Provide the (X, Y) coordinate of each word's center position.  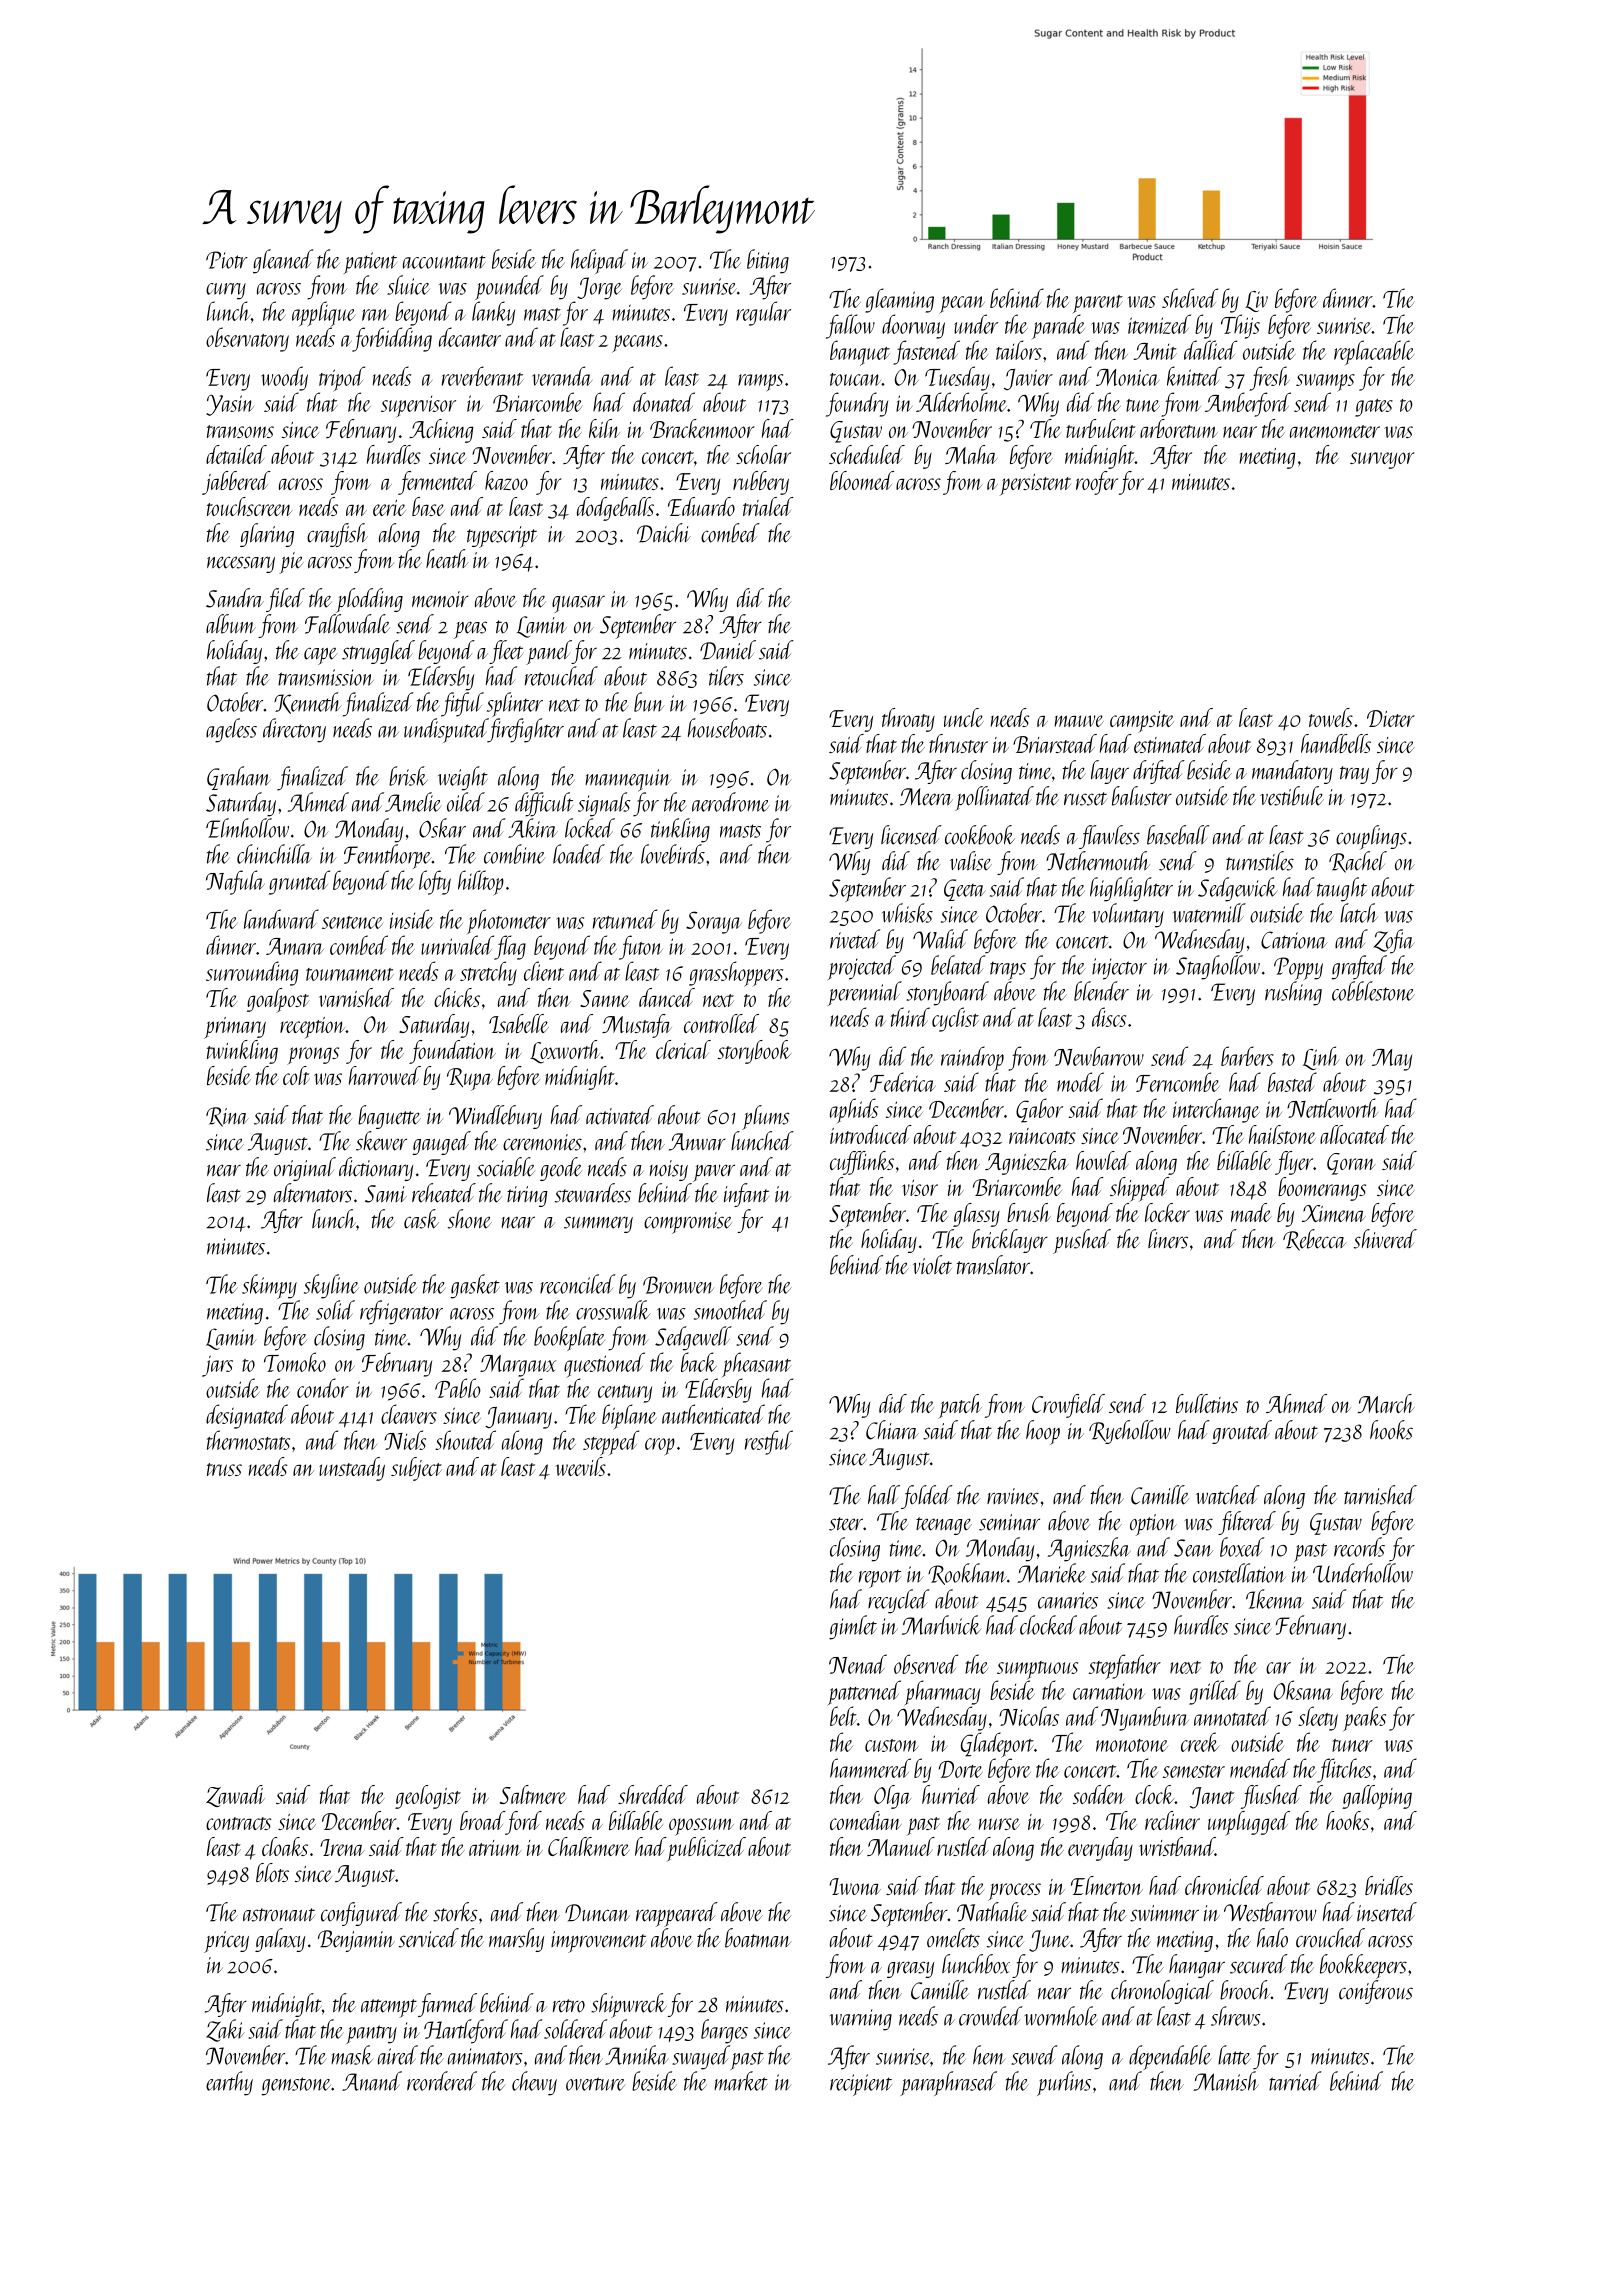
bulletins (1207, 1403)
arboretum (1179, 428)
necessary (241, 564)
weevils (580, 1466)
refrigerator (401, 1312)
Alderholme (961, 402)
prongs (313, 1056)
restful (769, 1442)
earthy (229, 2083)
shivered (1385, 1239)
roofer (1097, 483)
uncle (964, 717)
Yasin (230, 405)
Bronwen (678, 1285)
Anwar (697, 1142)
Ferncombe (1178, 1082)
